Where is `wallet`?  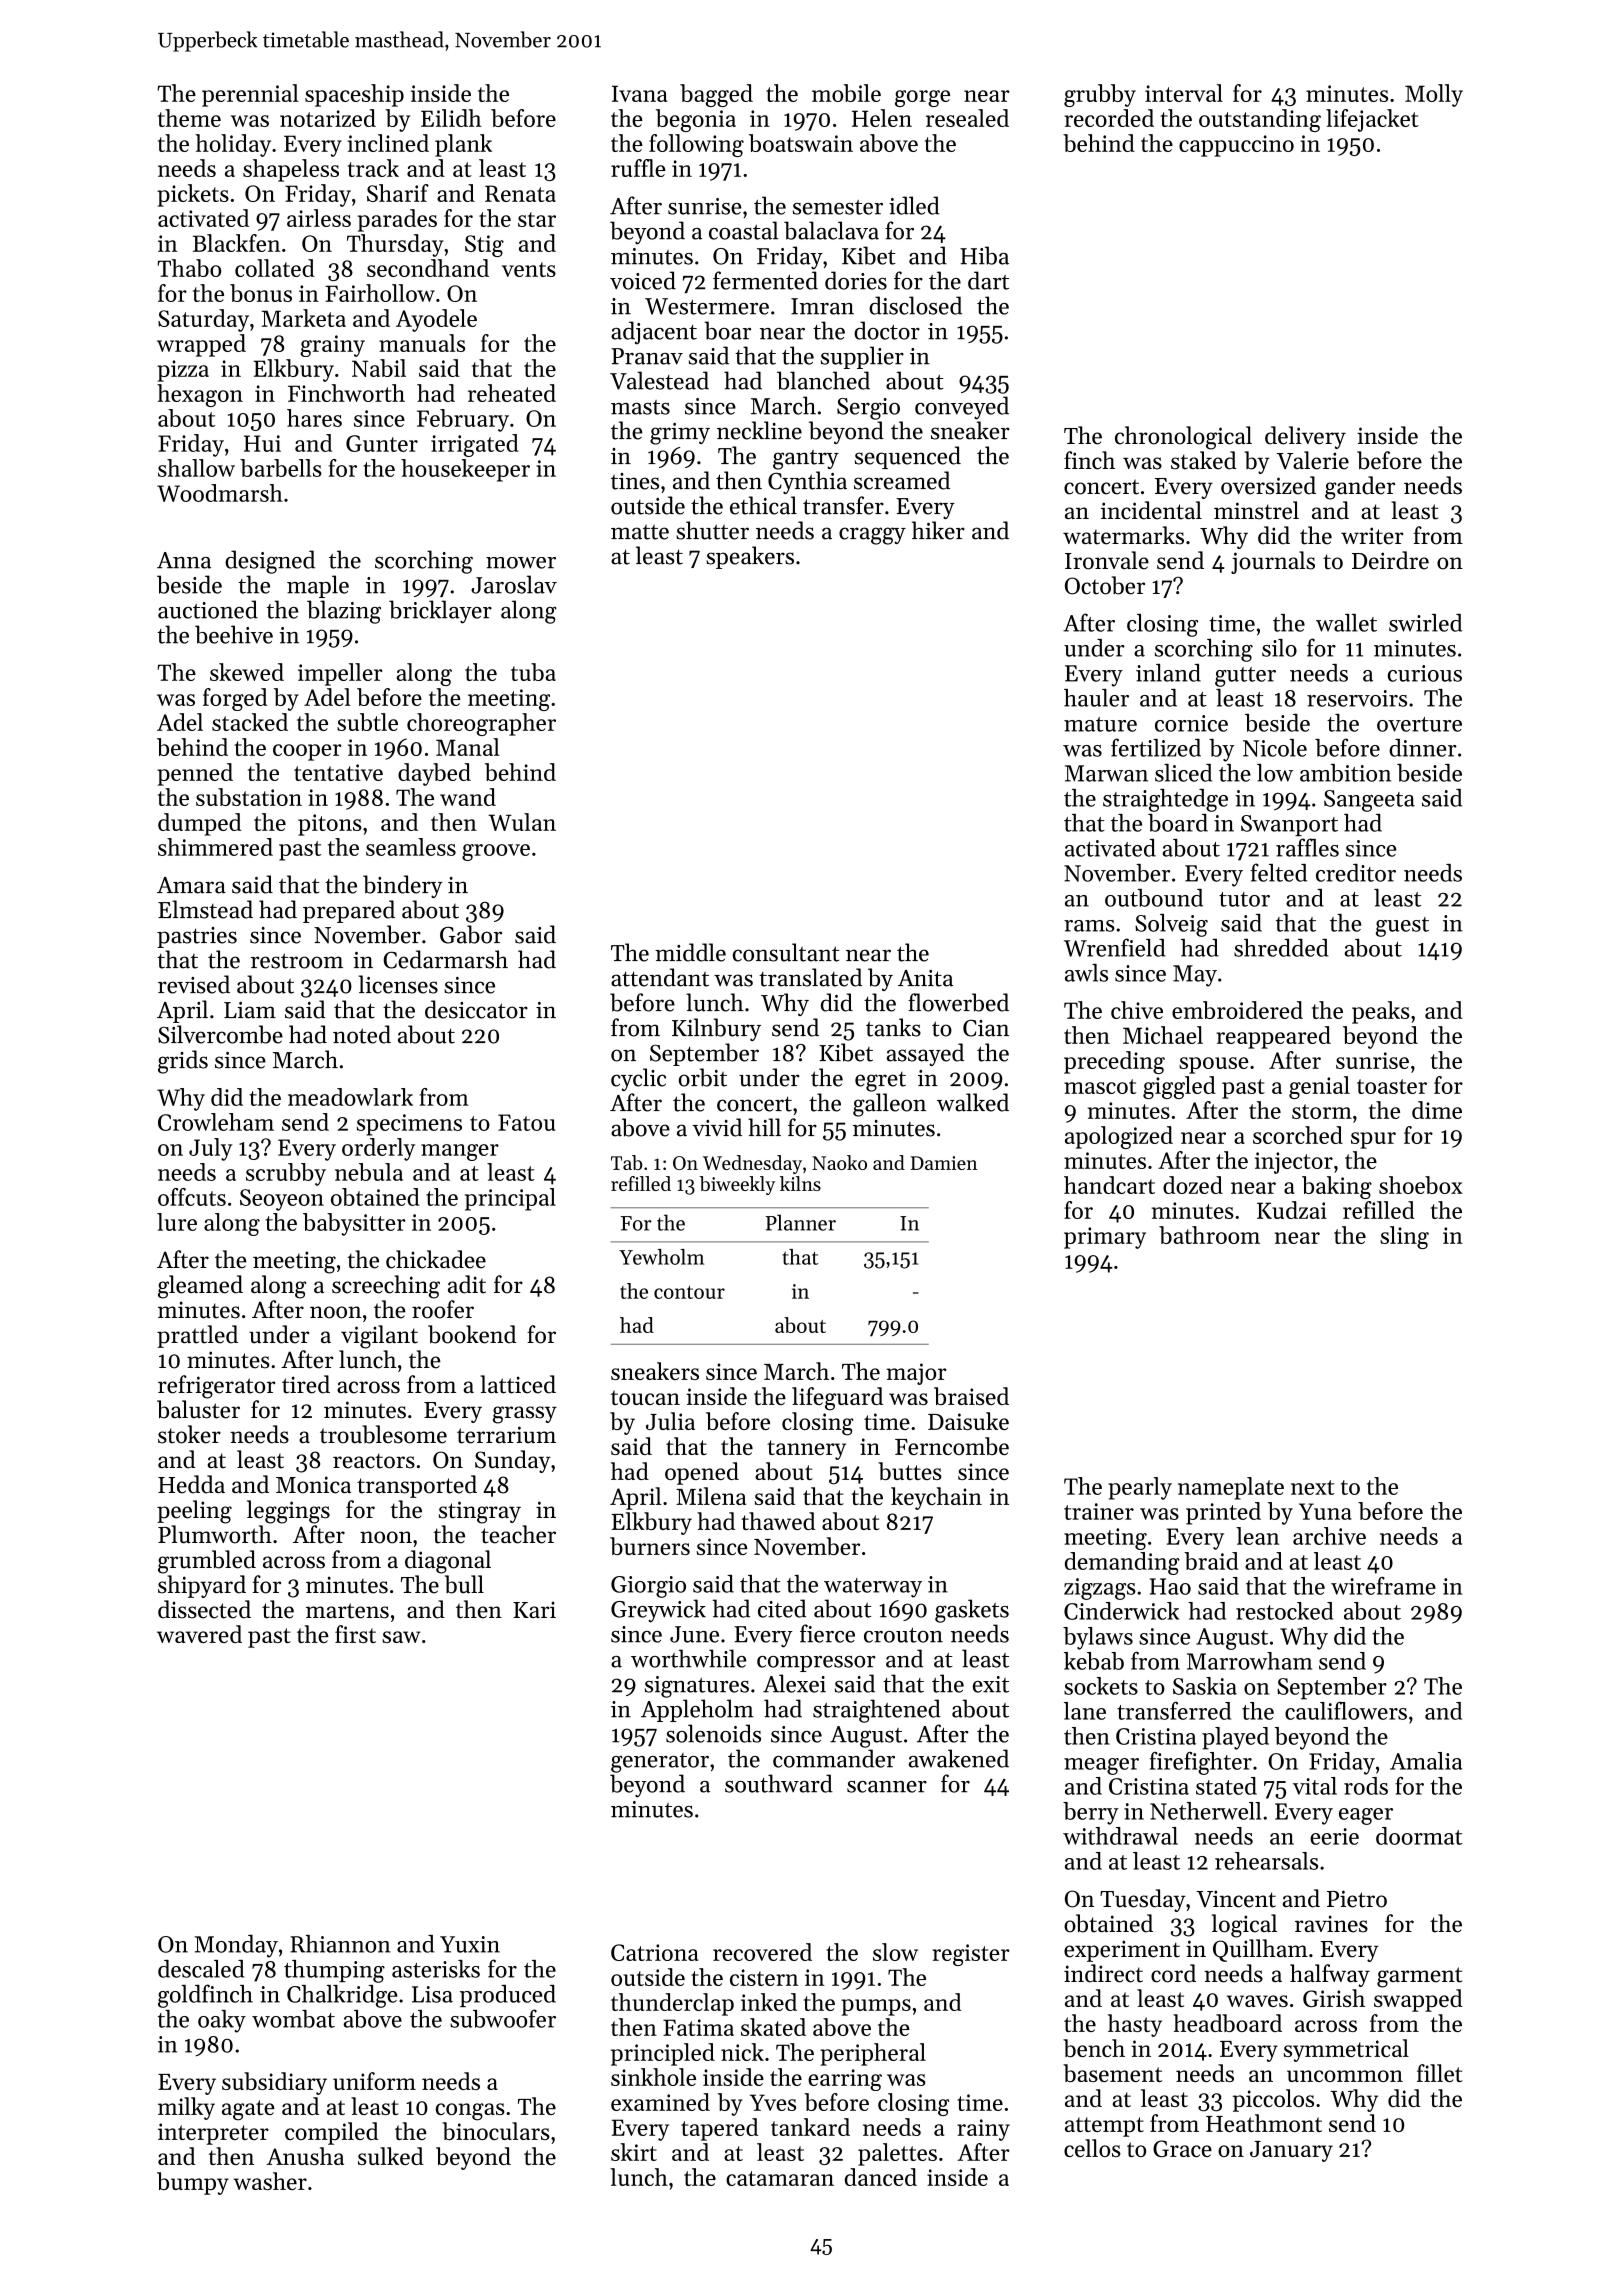
wallet is located at coordinates (1346, 623).
